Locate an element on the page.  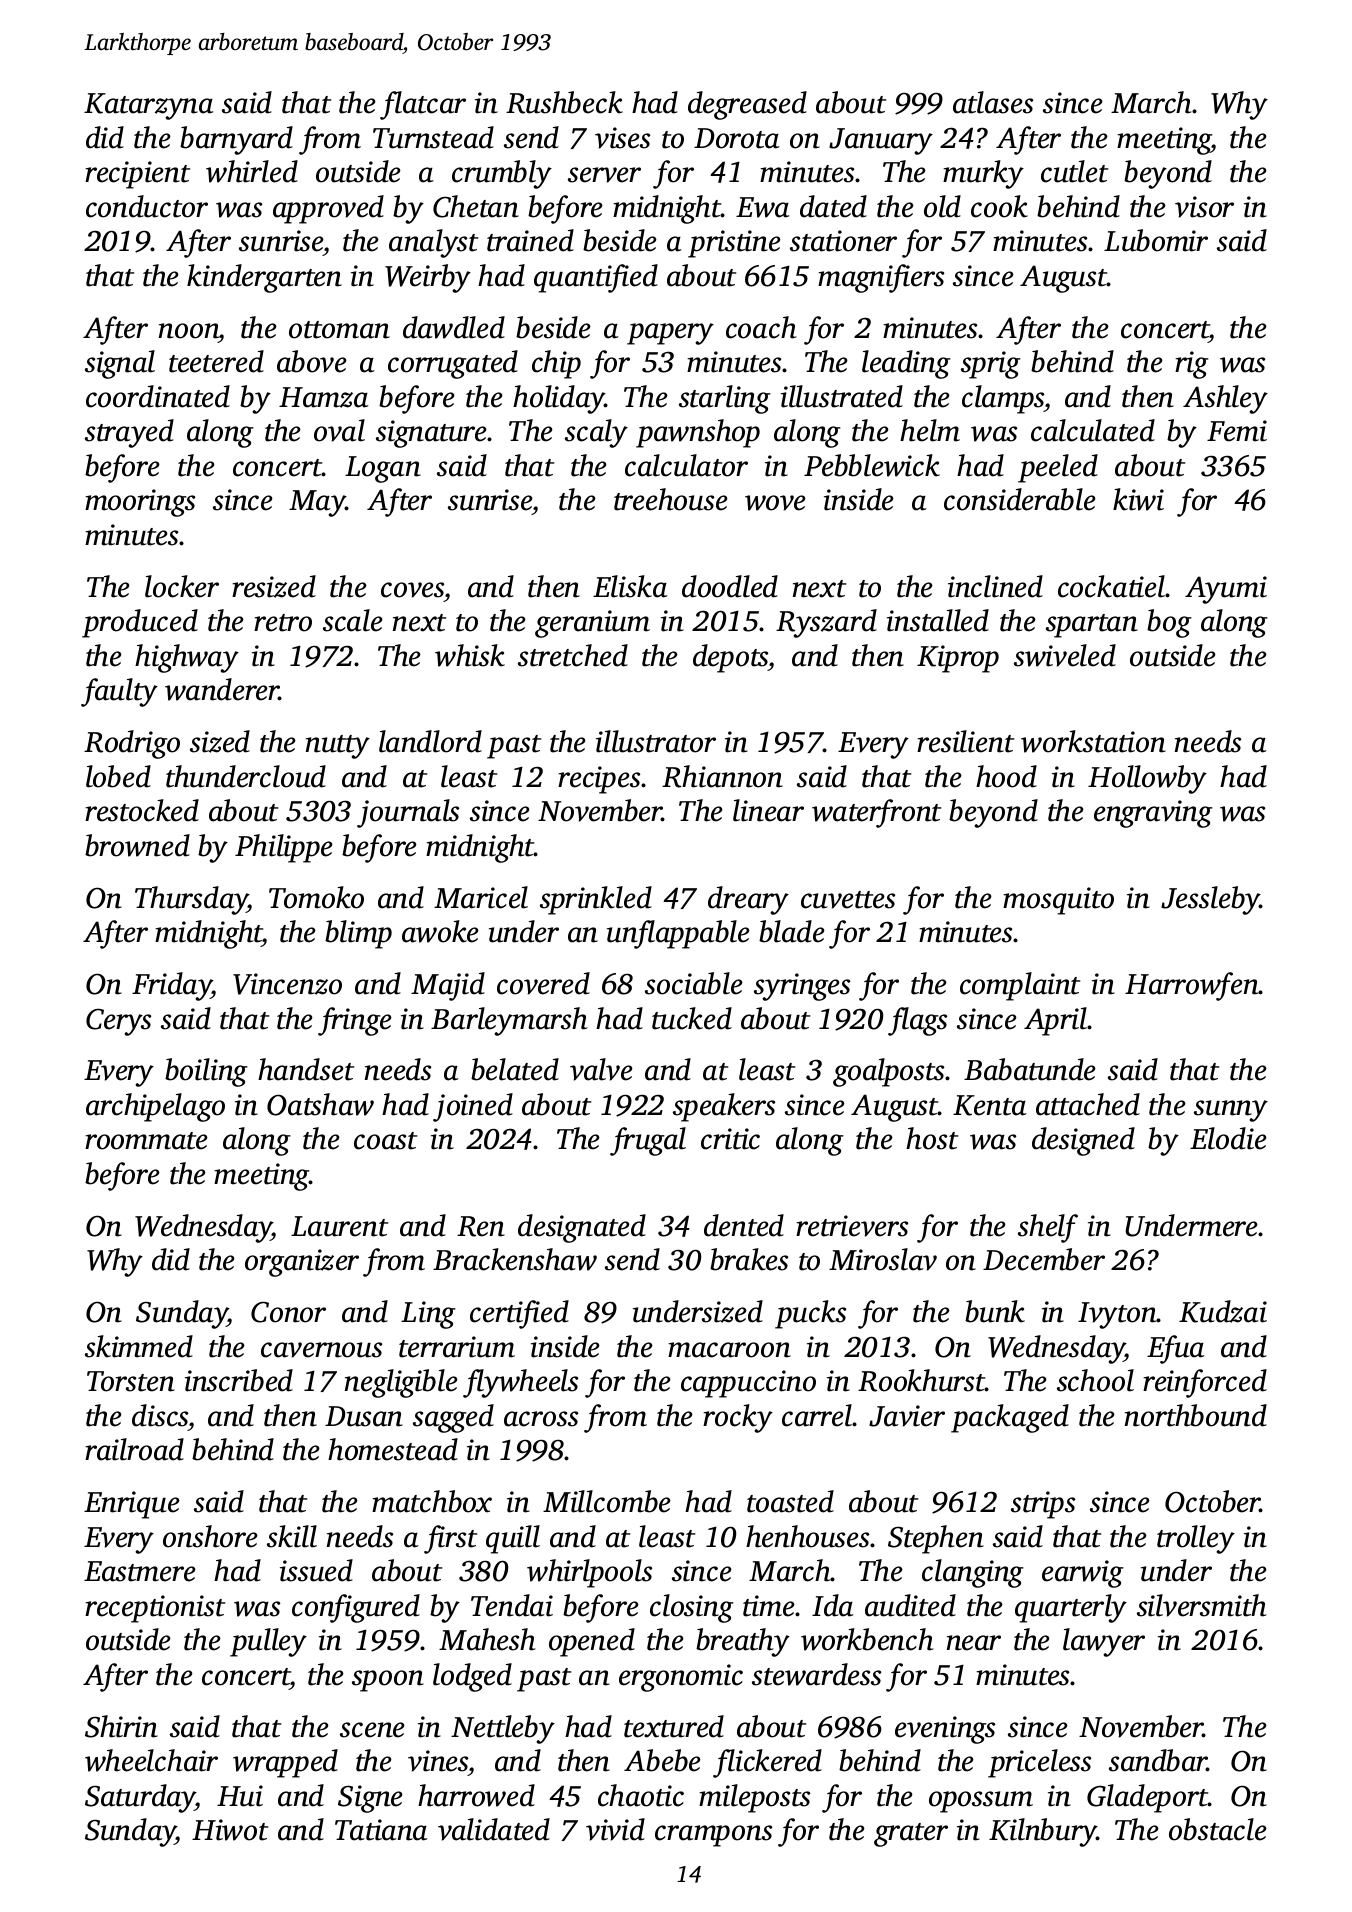
mosquito is located at coordinates (1058, 901).
